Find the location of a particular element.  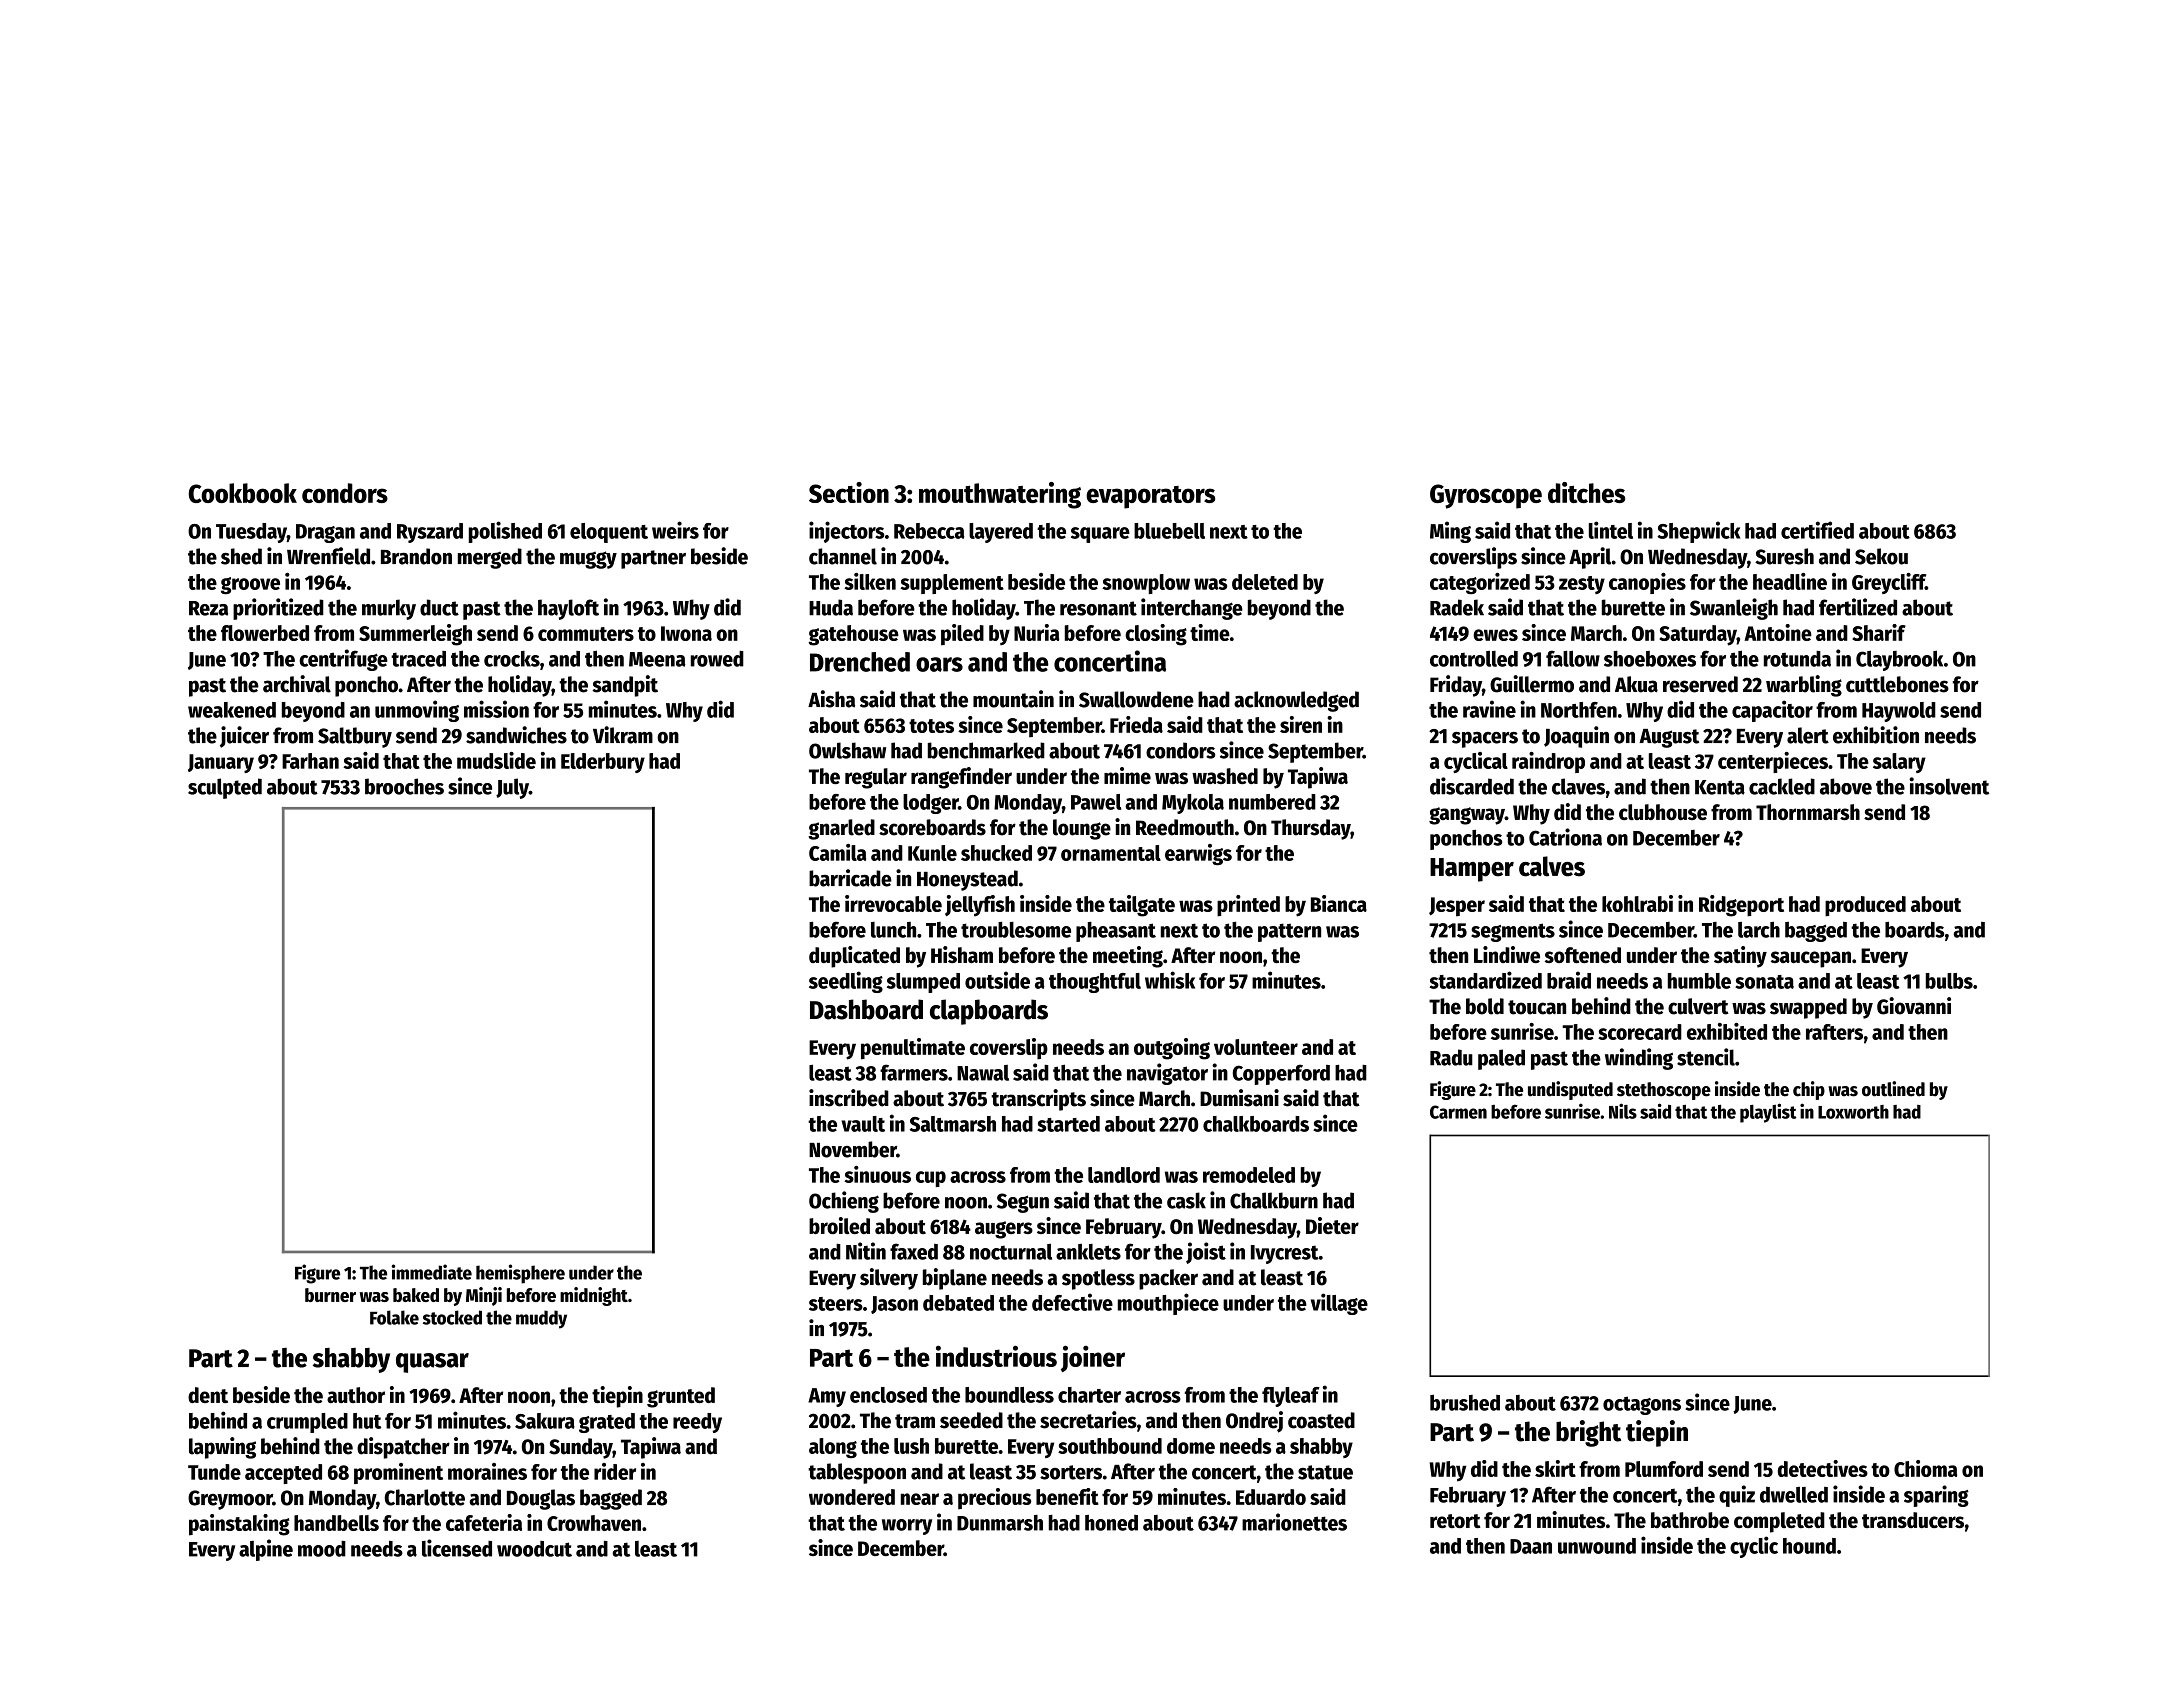

supplement is located at coordinates (952, 584).
